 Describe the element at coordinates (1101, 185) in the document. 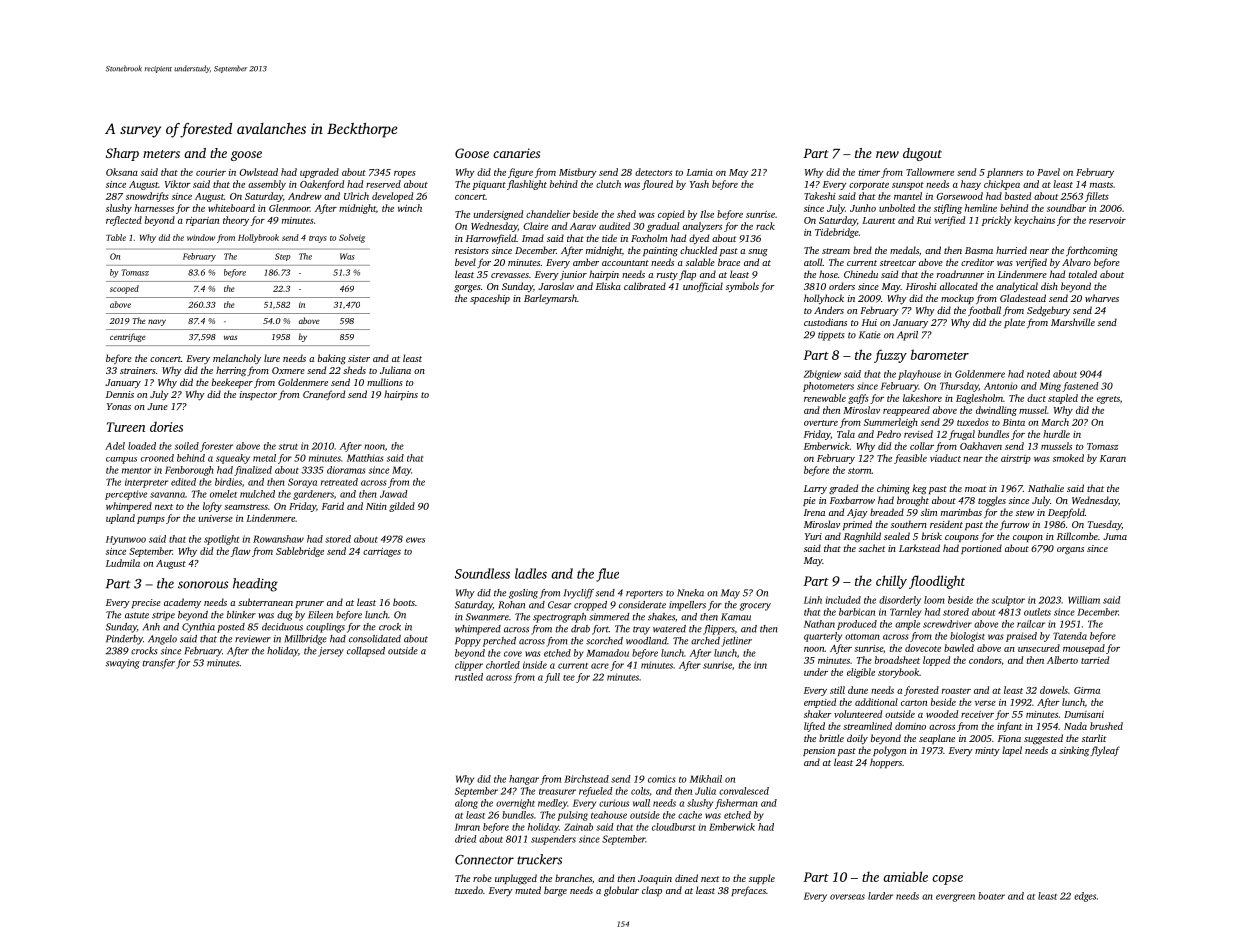

I see `masts` at that location.
